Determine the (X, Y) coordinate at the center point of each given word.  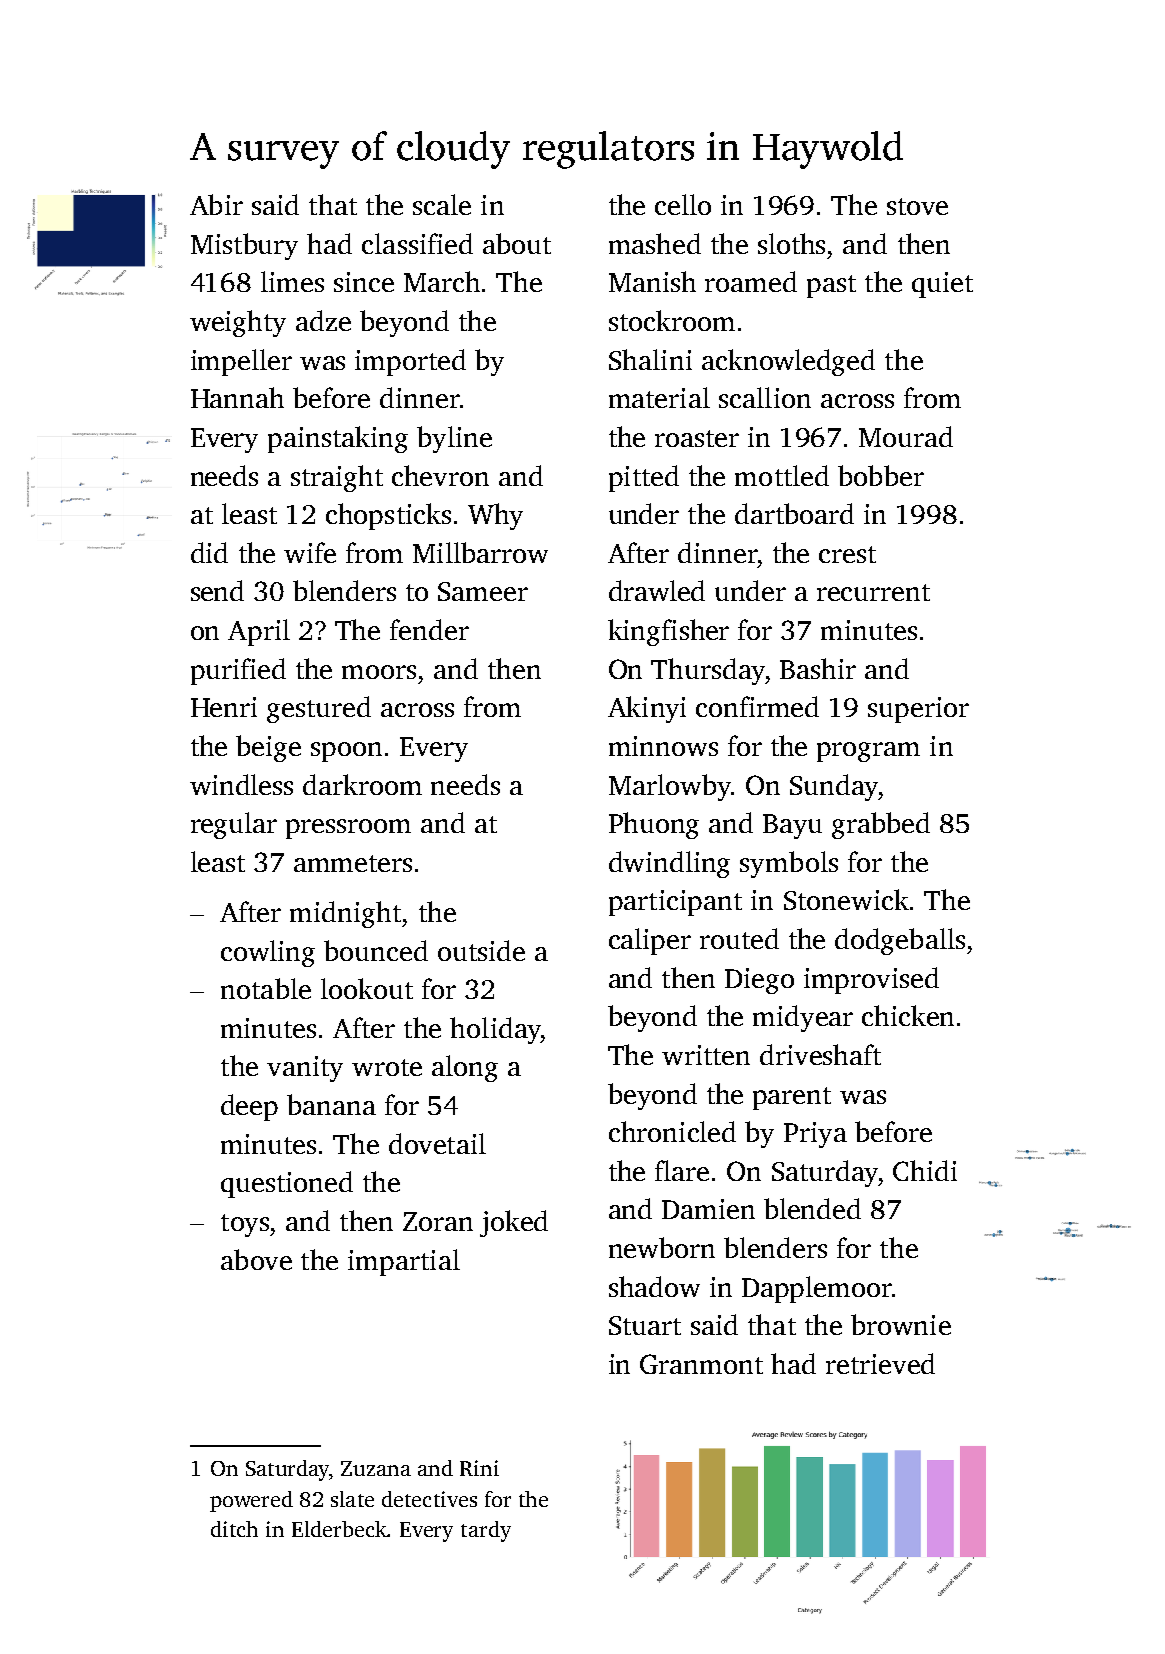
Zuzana (376, 1468)
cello (683, 204)
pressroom (348, 829)
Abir (216, 204)
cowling (268, 953)
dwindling (669, 864)
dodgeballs (900, 941)
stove (917, 206)
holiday (495, 1030)
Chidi (925, 1170)
